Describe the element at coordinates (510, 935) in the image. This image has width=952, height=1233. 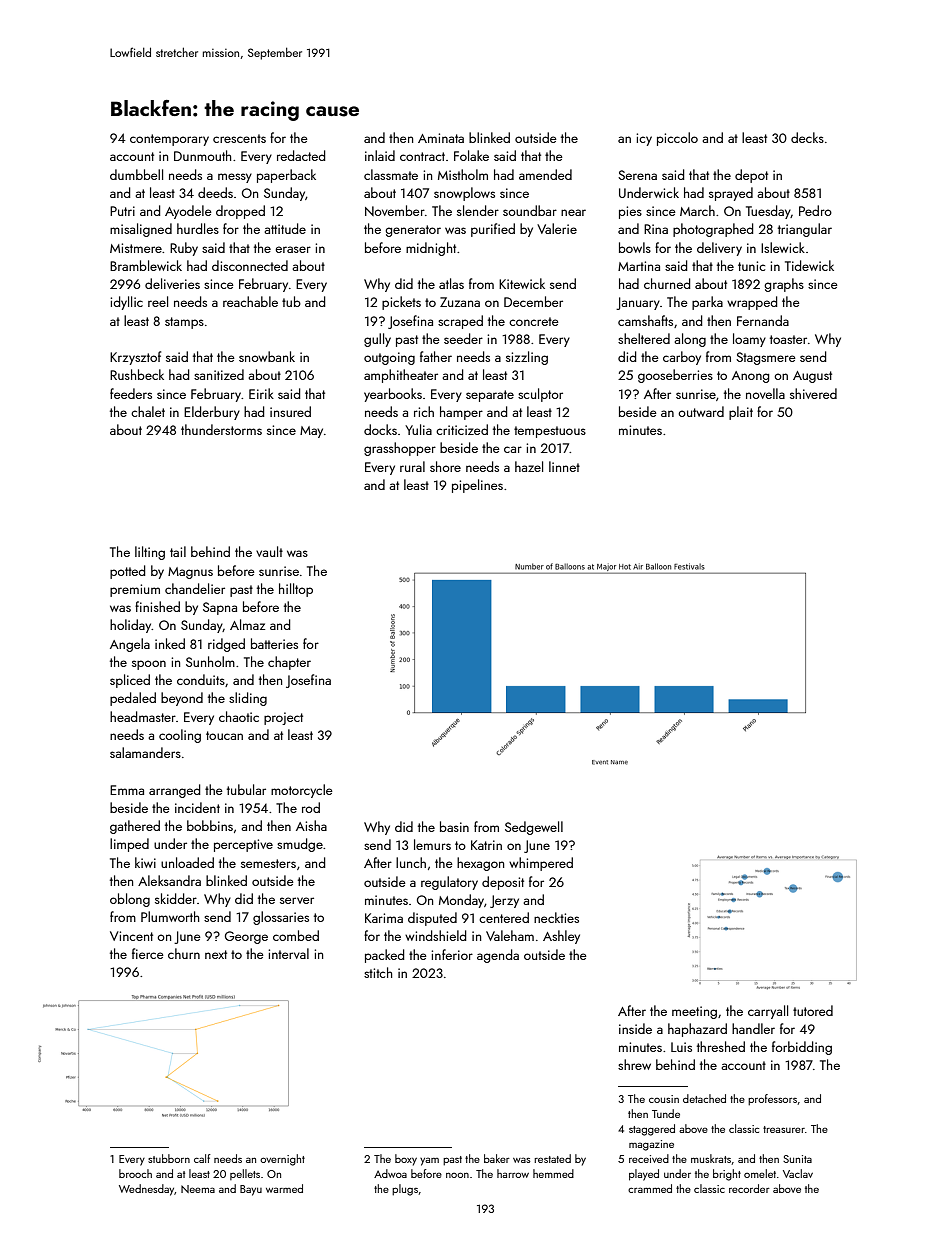
I see `Valeham` at that location.
